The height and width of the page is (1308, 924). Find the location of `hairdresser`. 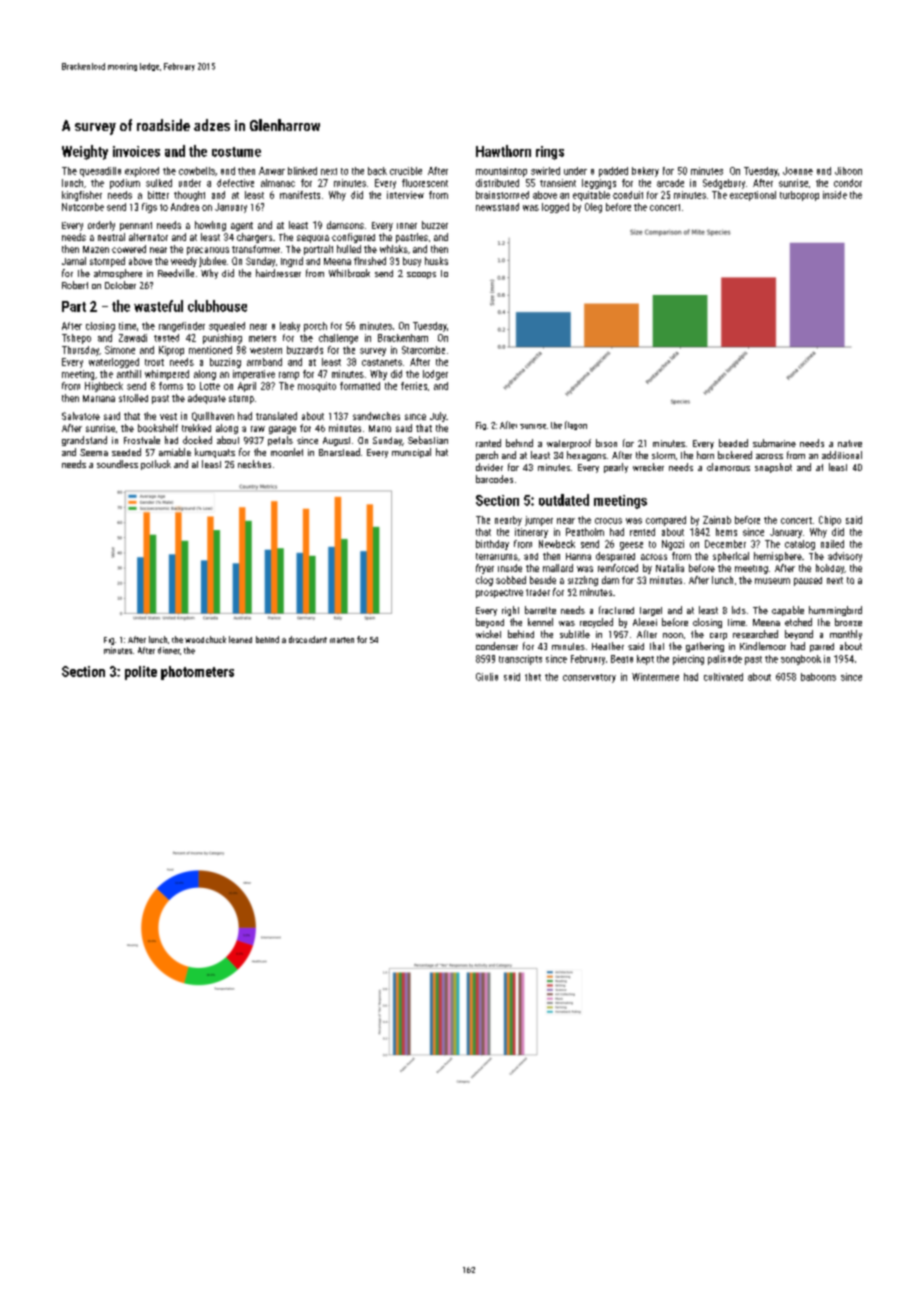

hairdresser is located at coordinates (278, 273).
